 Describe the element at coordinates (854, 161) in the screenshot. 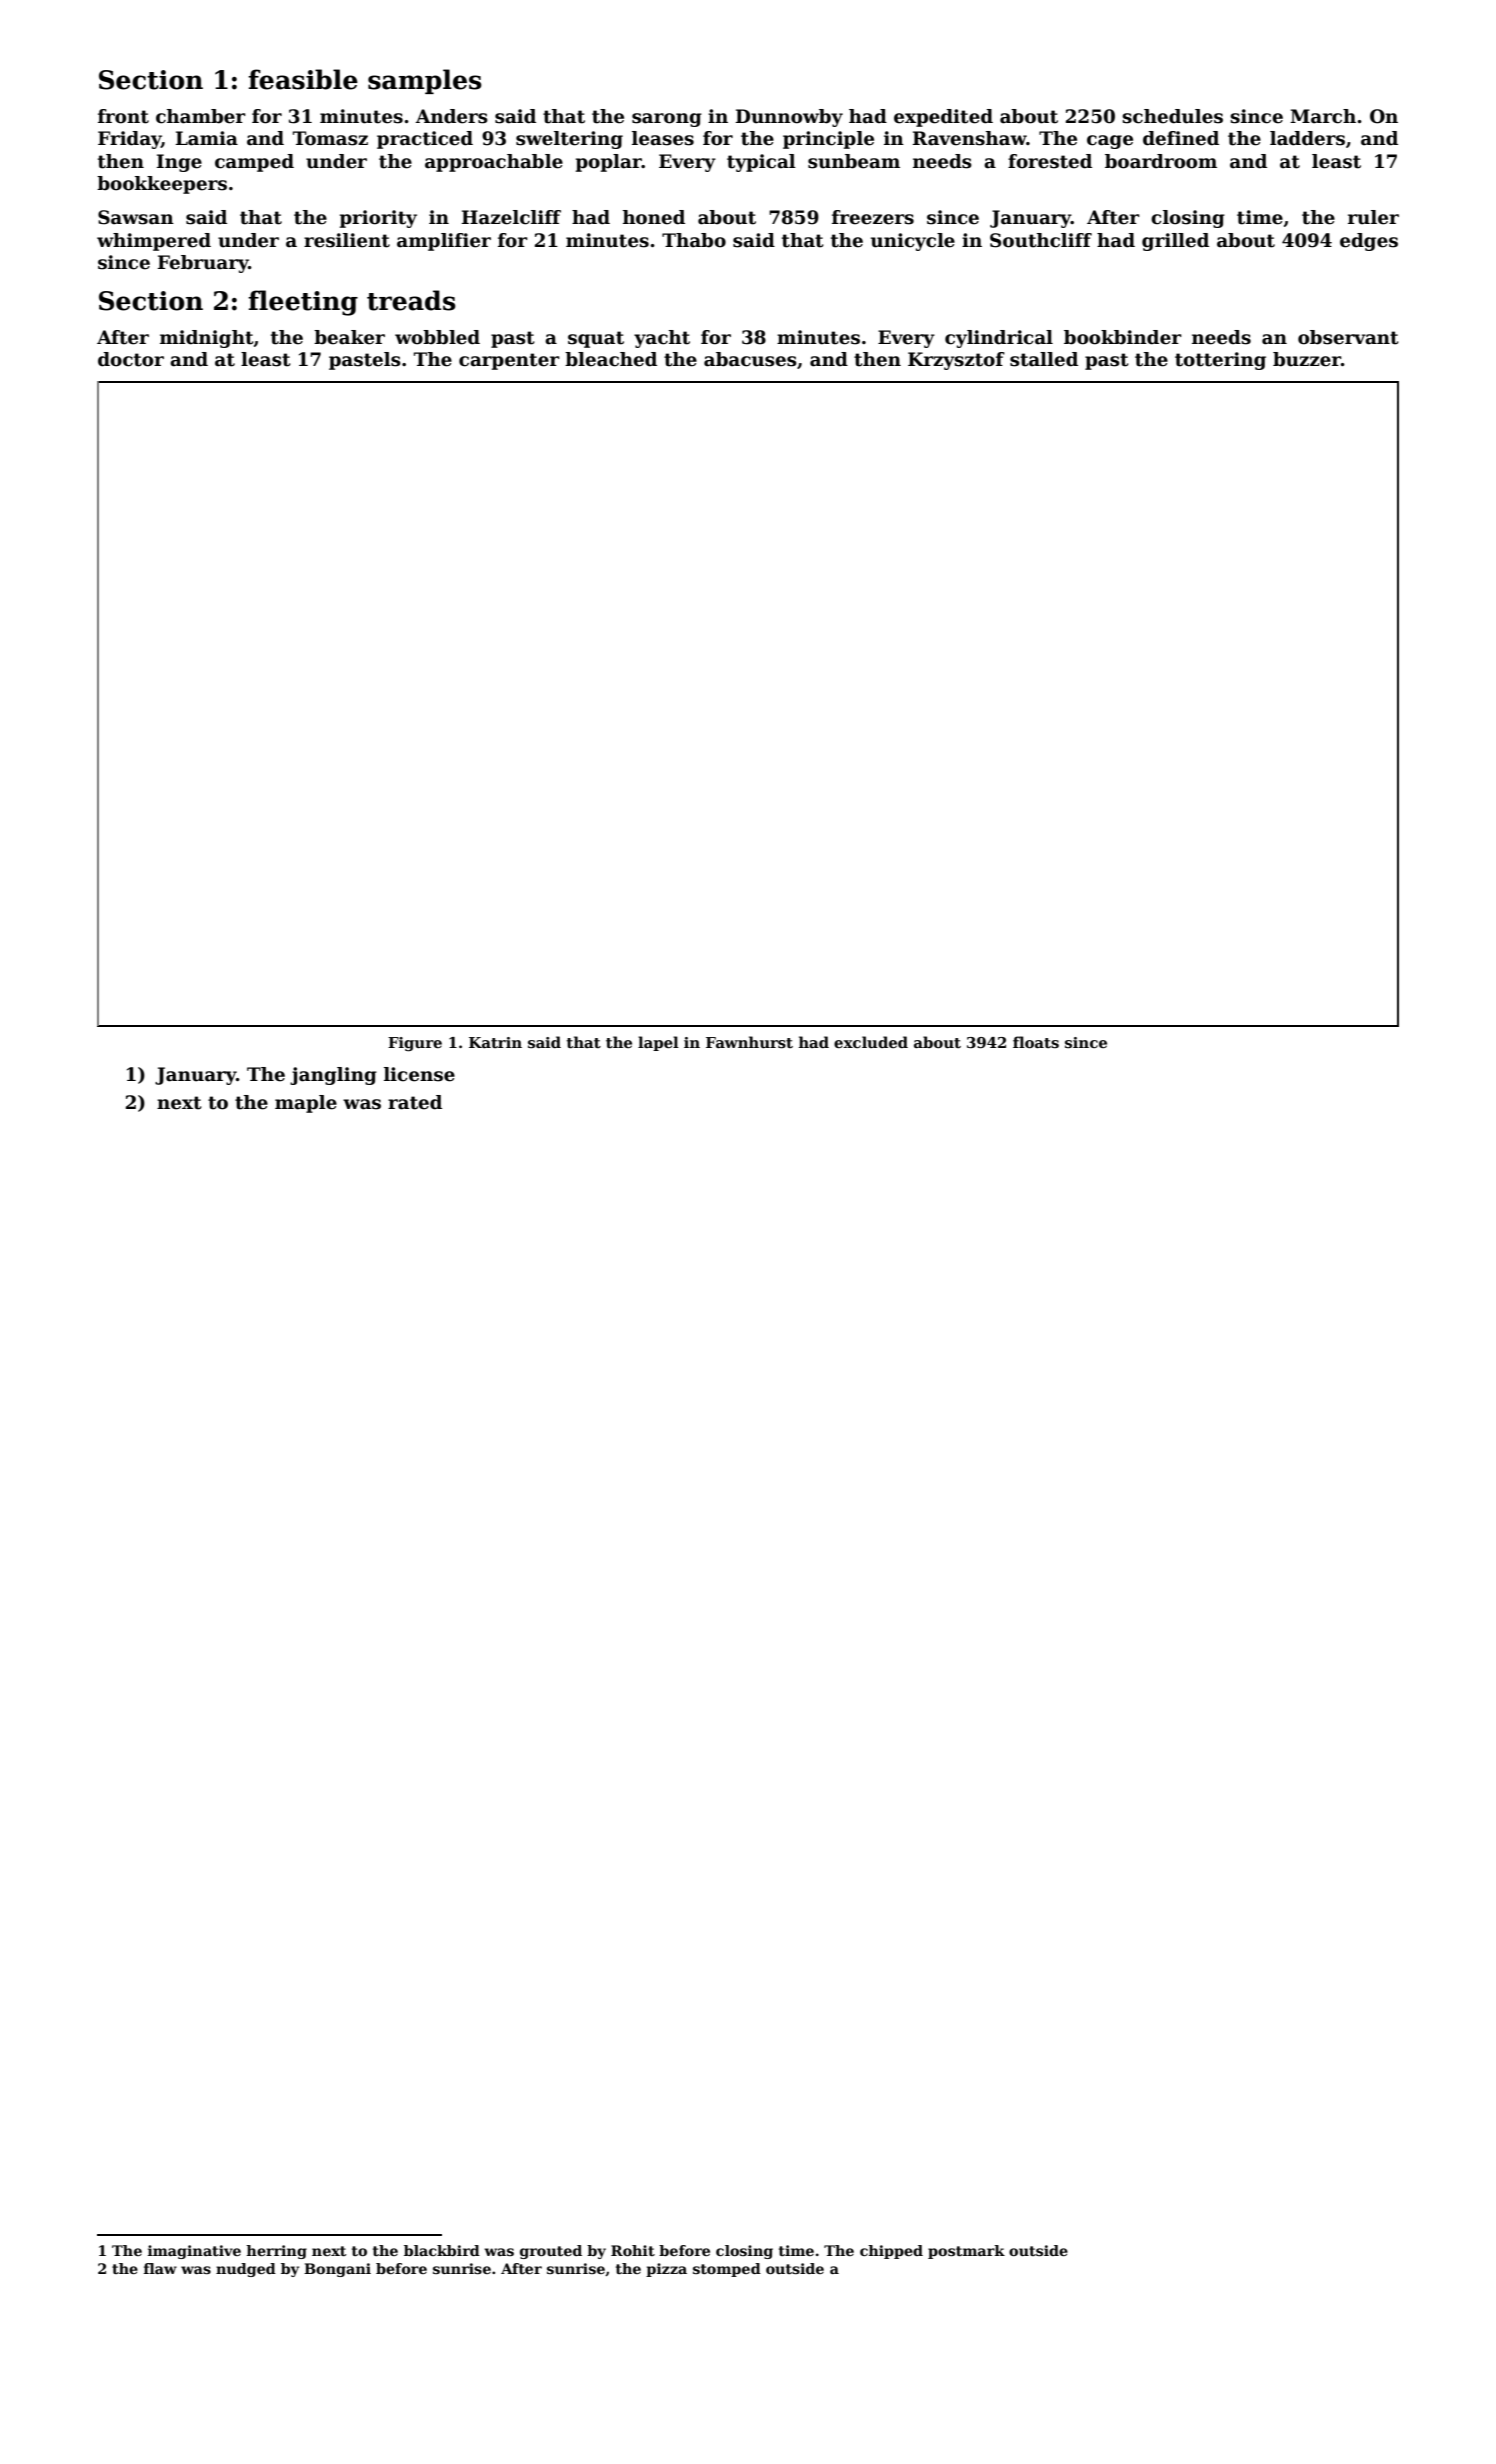

I see `sunbeam` at that location.
